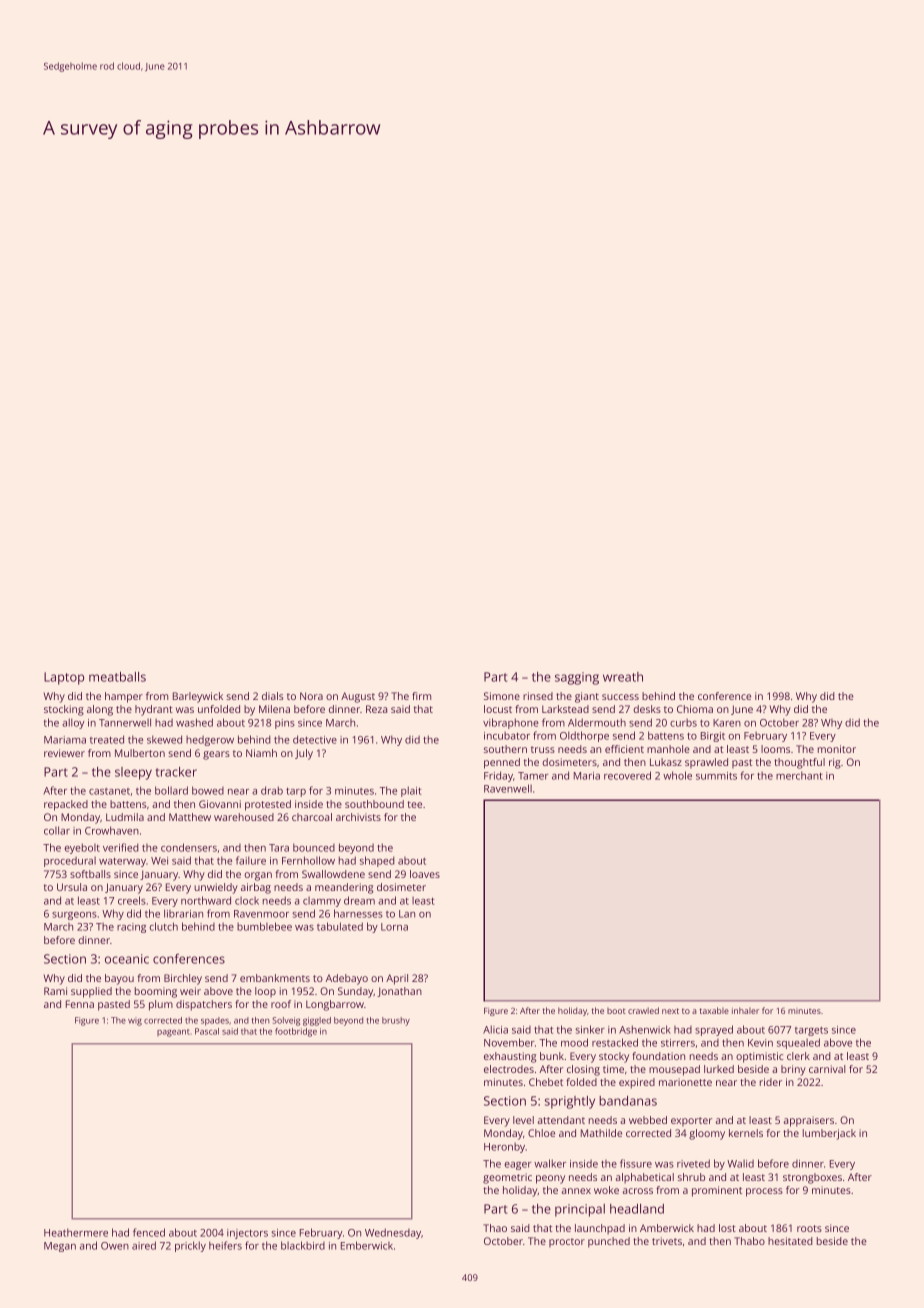  What do you see at coordinates (80, 1004) in the document?
I see `Fenna` at bounding box center [80, 1004].
